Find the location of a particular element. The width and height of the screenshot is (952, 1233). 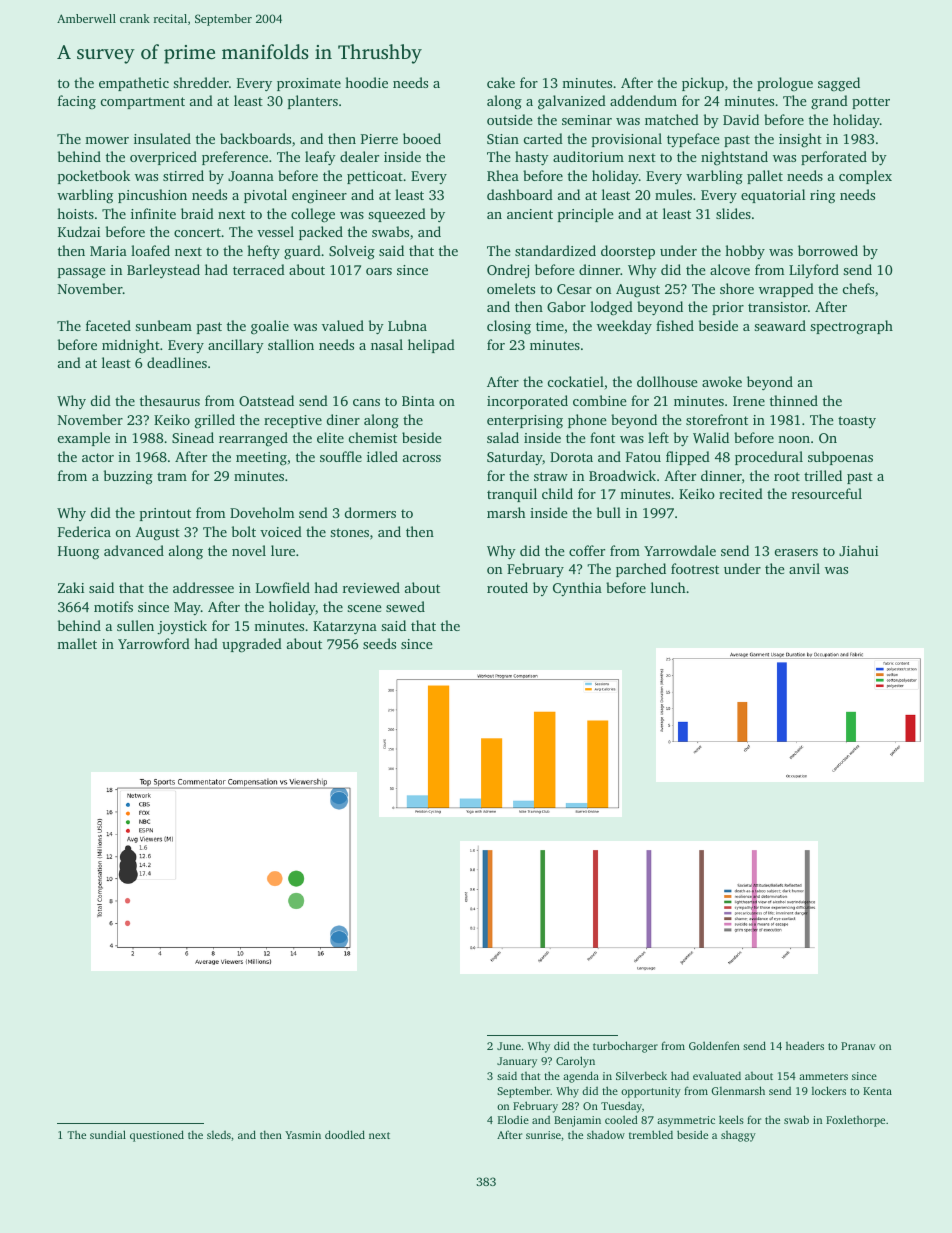

upgraded is located at coordinates (252, 645).
